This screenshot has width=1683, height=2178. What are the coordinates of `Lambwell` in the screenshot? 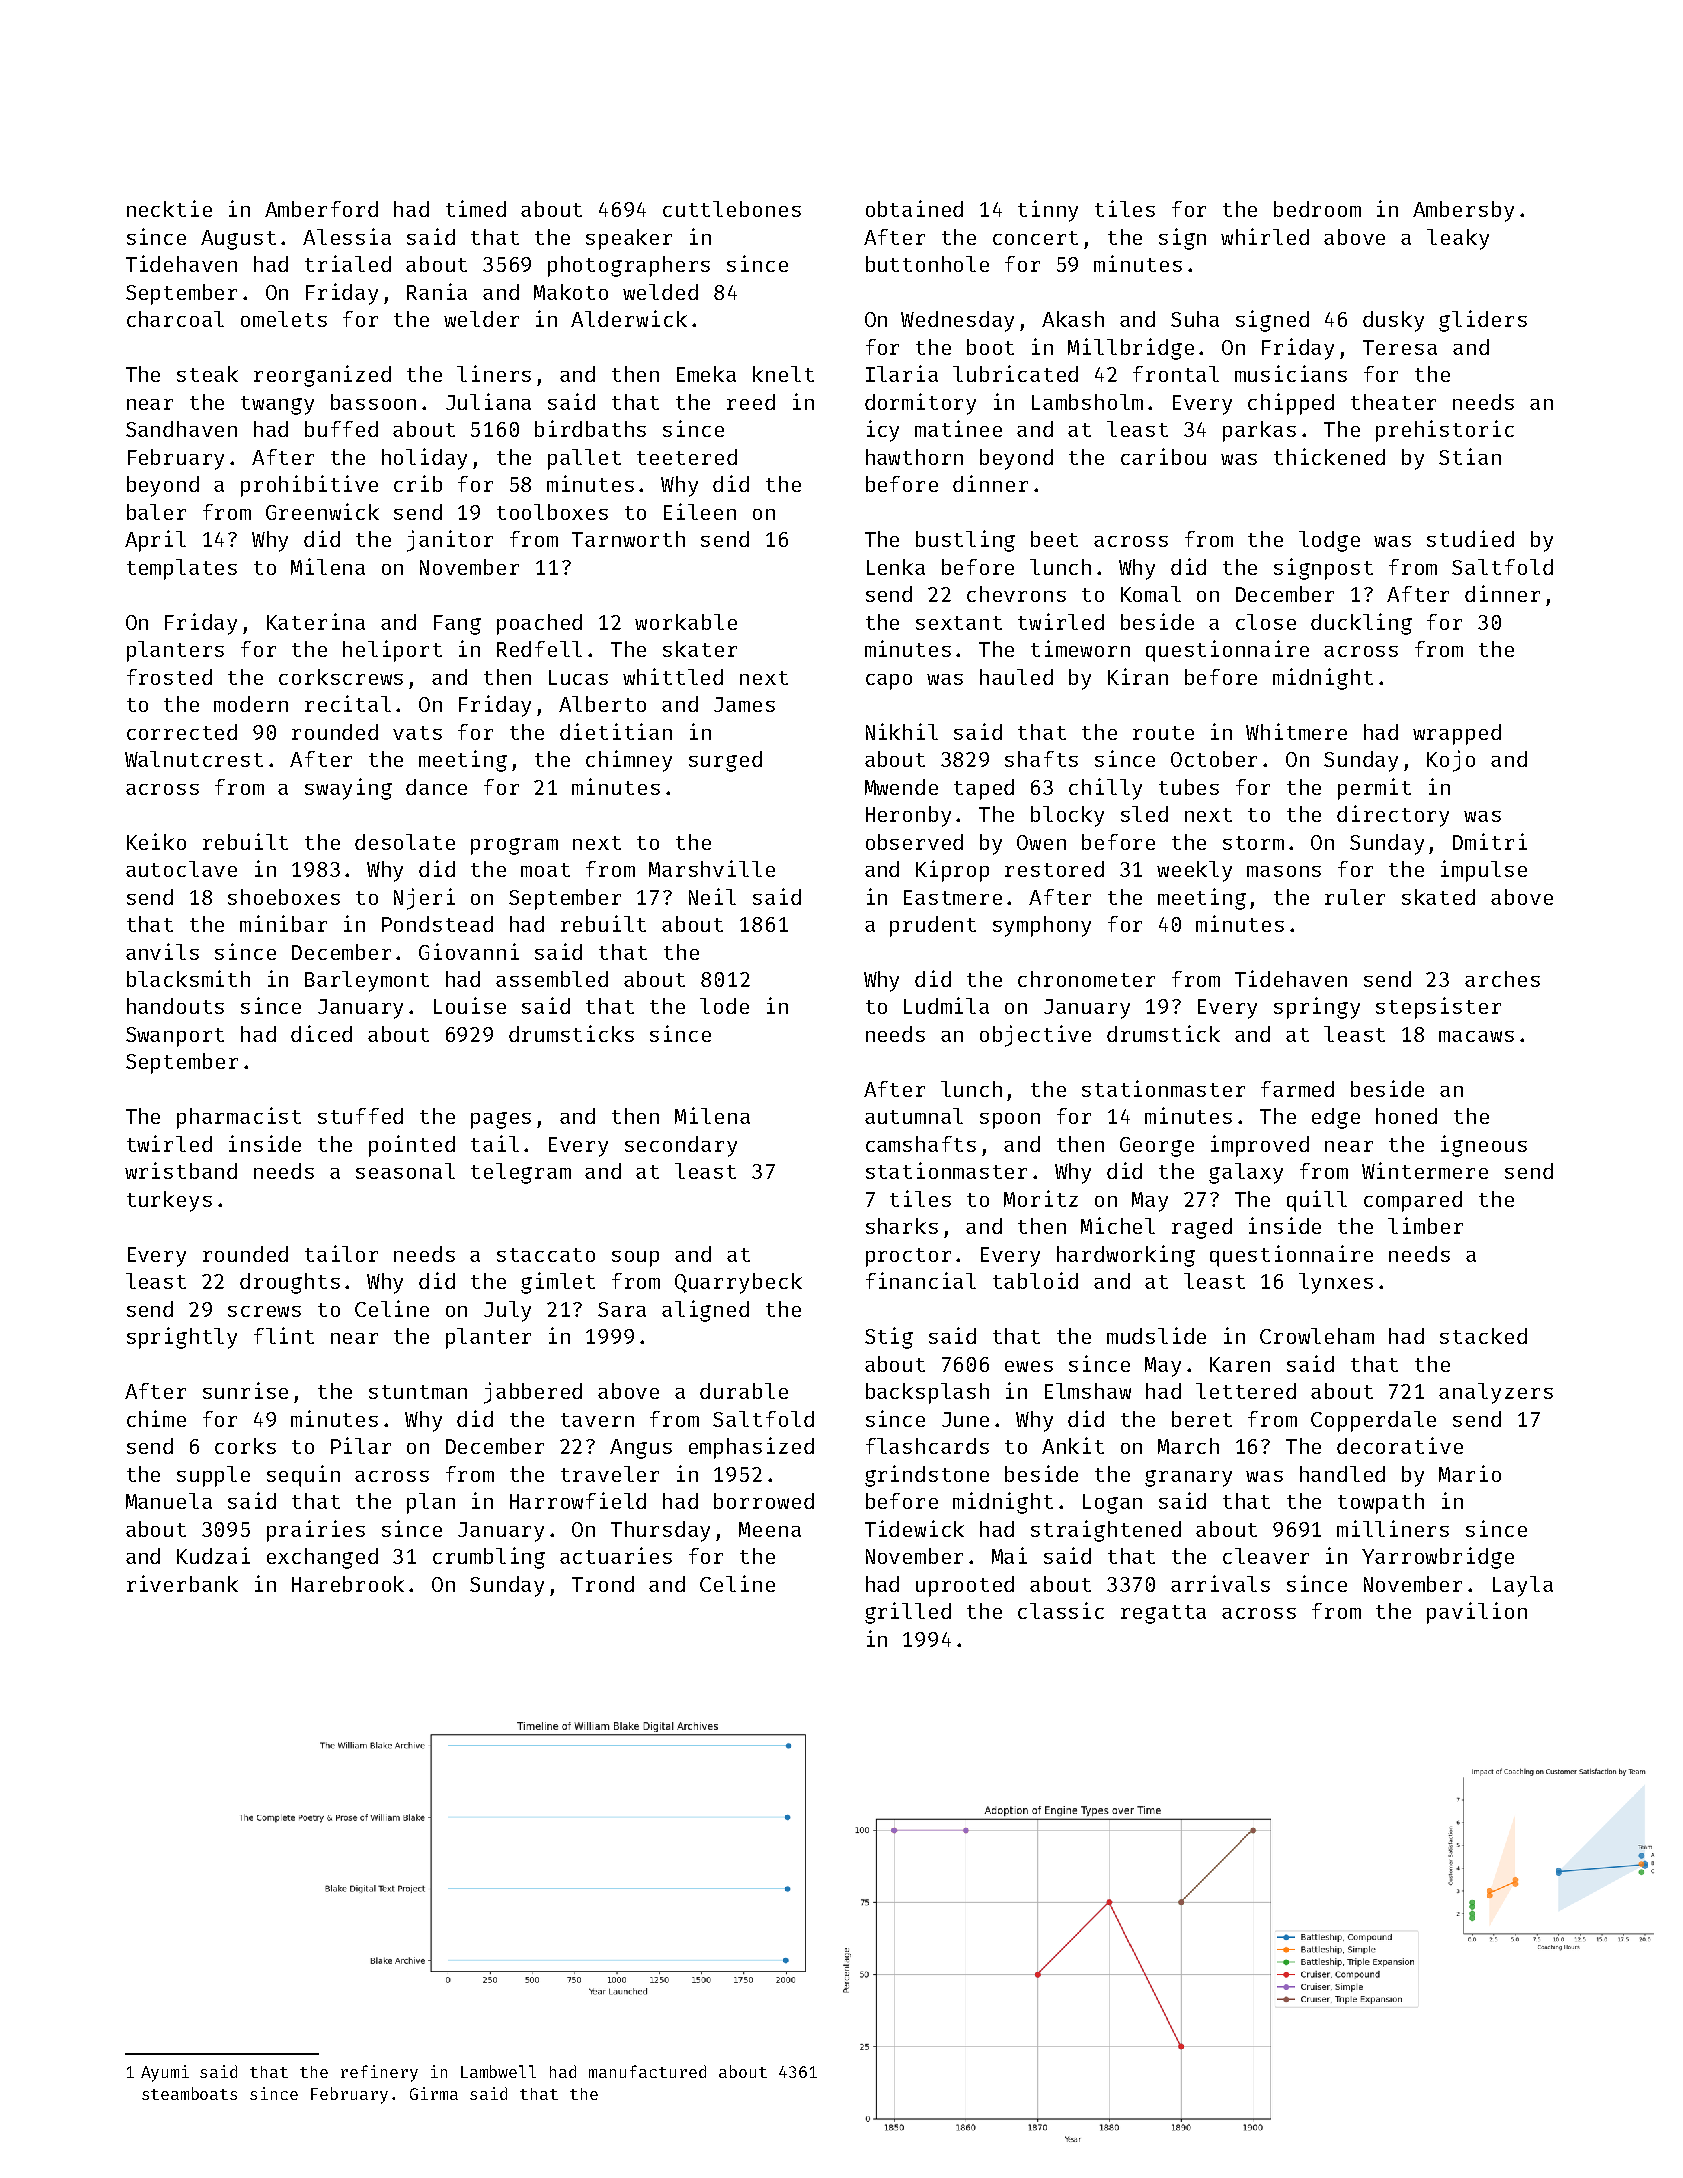 It's located at (498, 2071).
